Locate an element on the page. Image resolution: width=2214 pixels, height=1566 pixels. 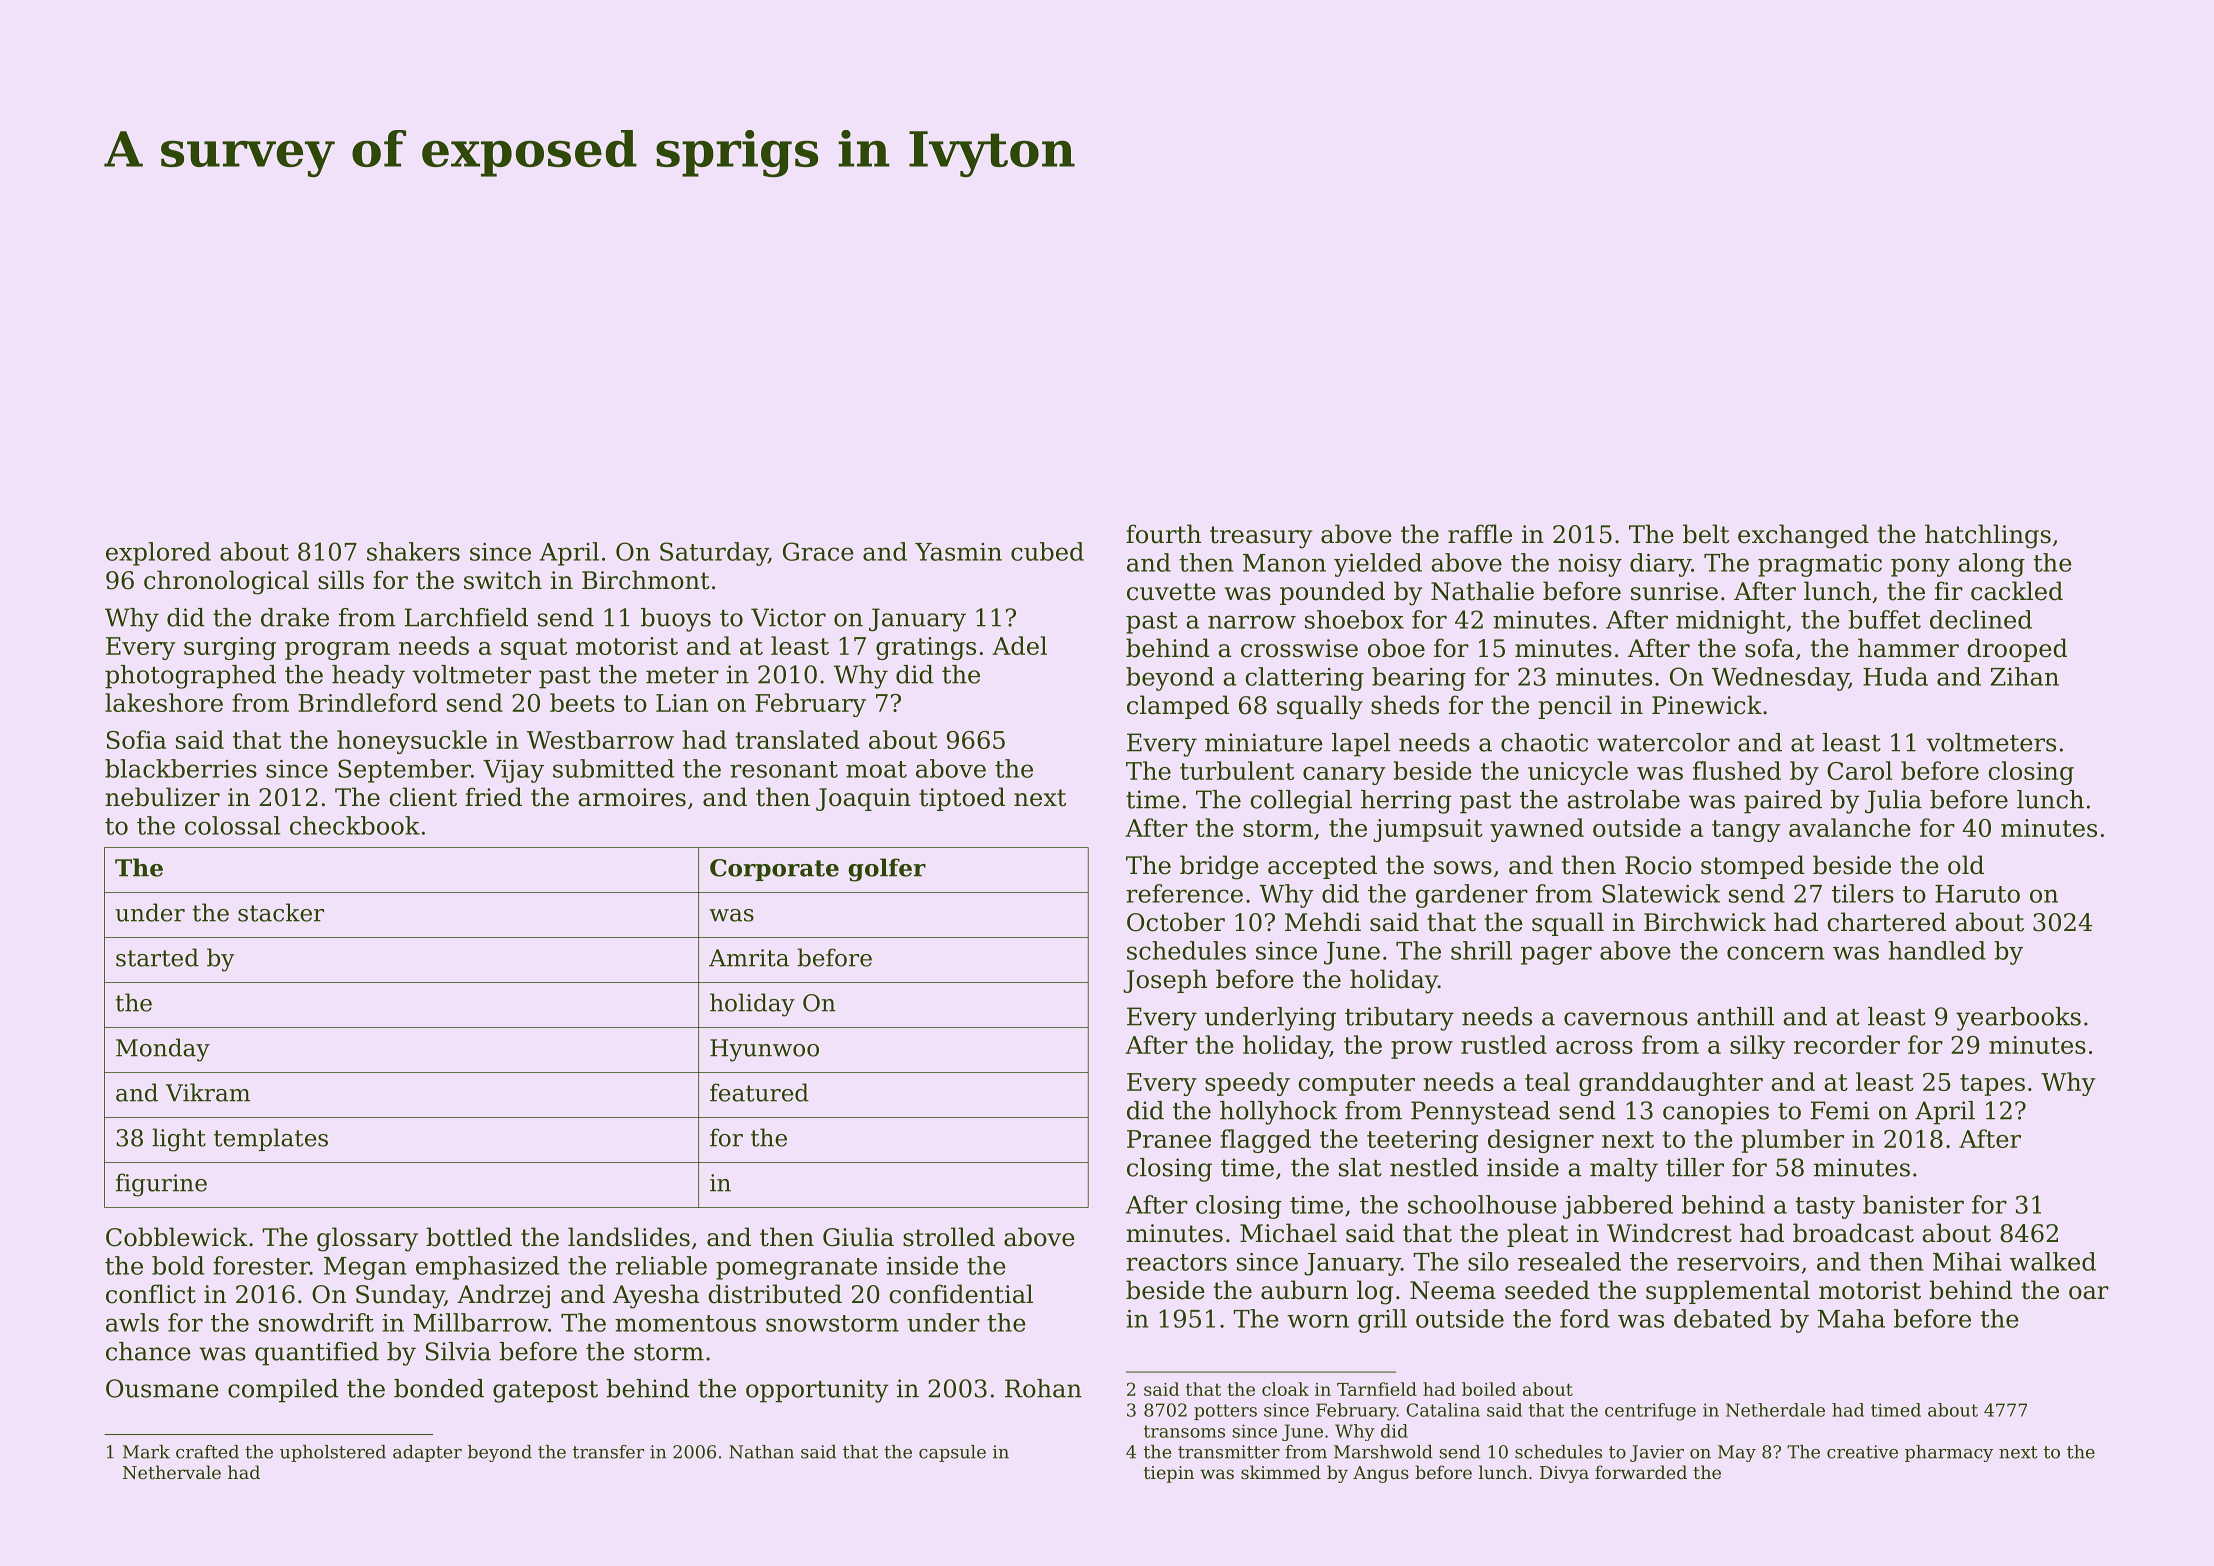
pharmacy is located at coordinates (1949, 1453).
